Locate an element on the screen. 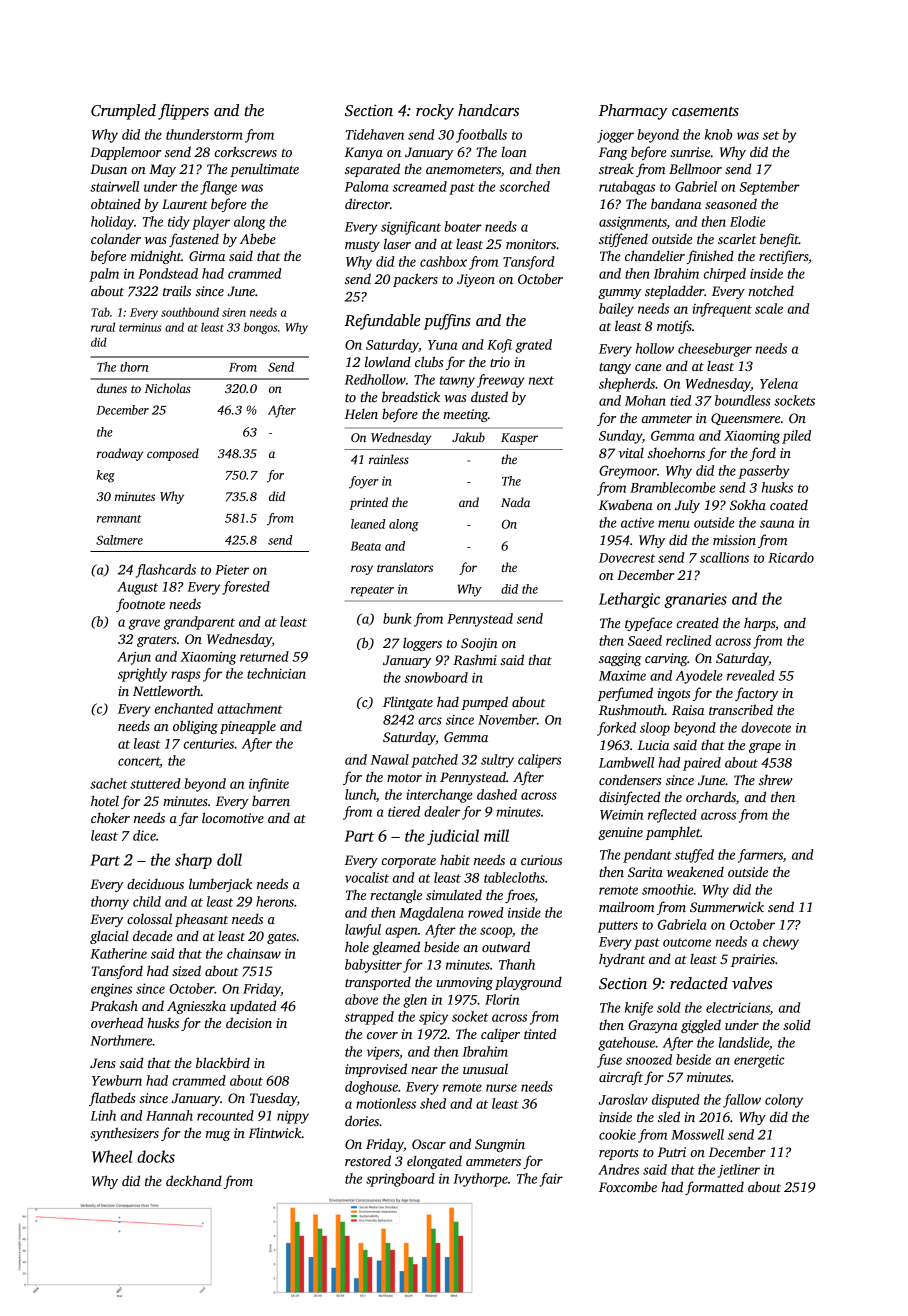  Arjun is located at coordinates (134, 658).
